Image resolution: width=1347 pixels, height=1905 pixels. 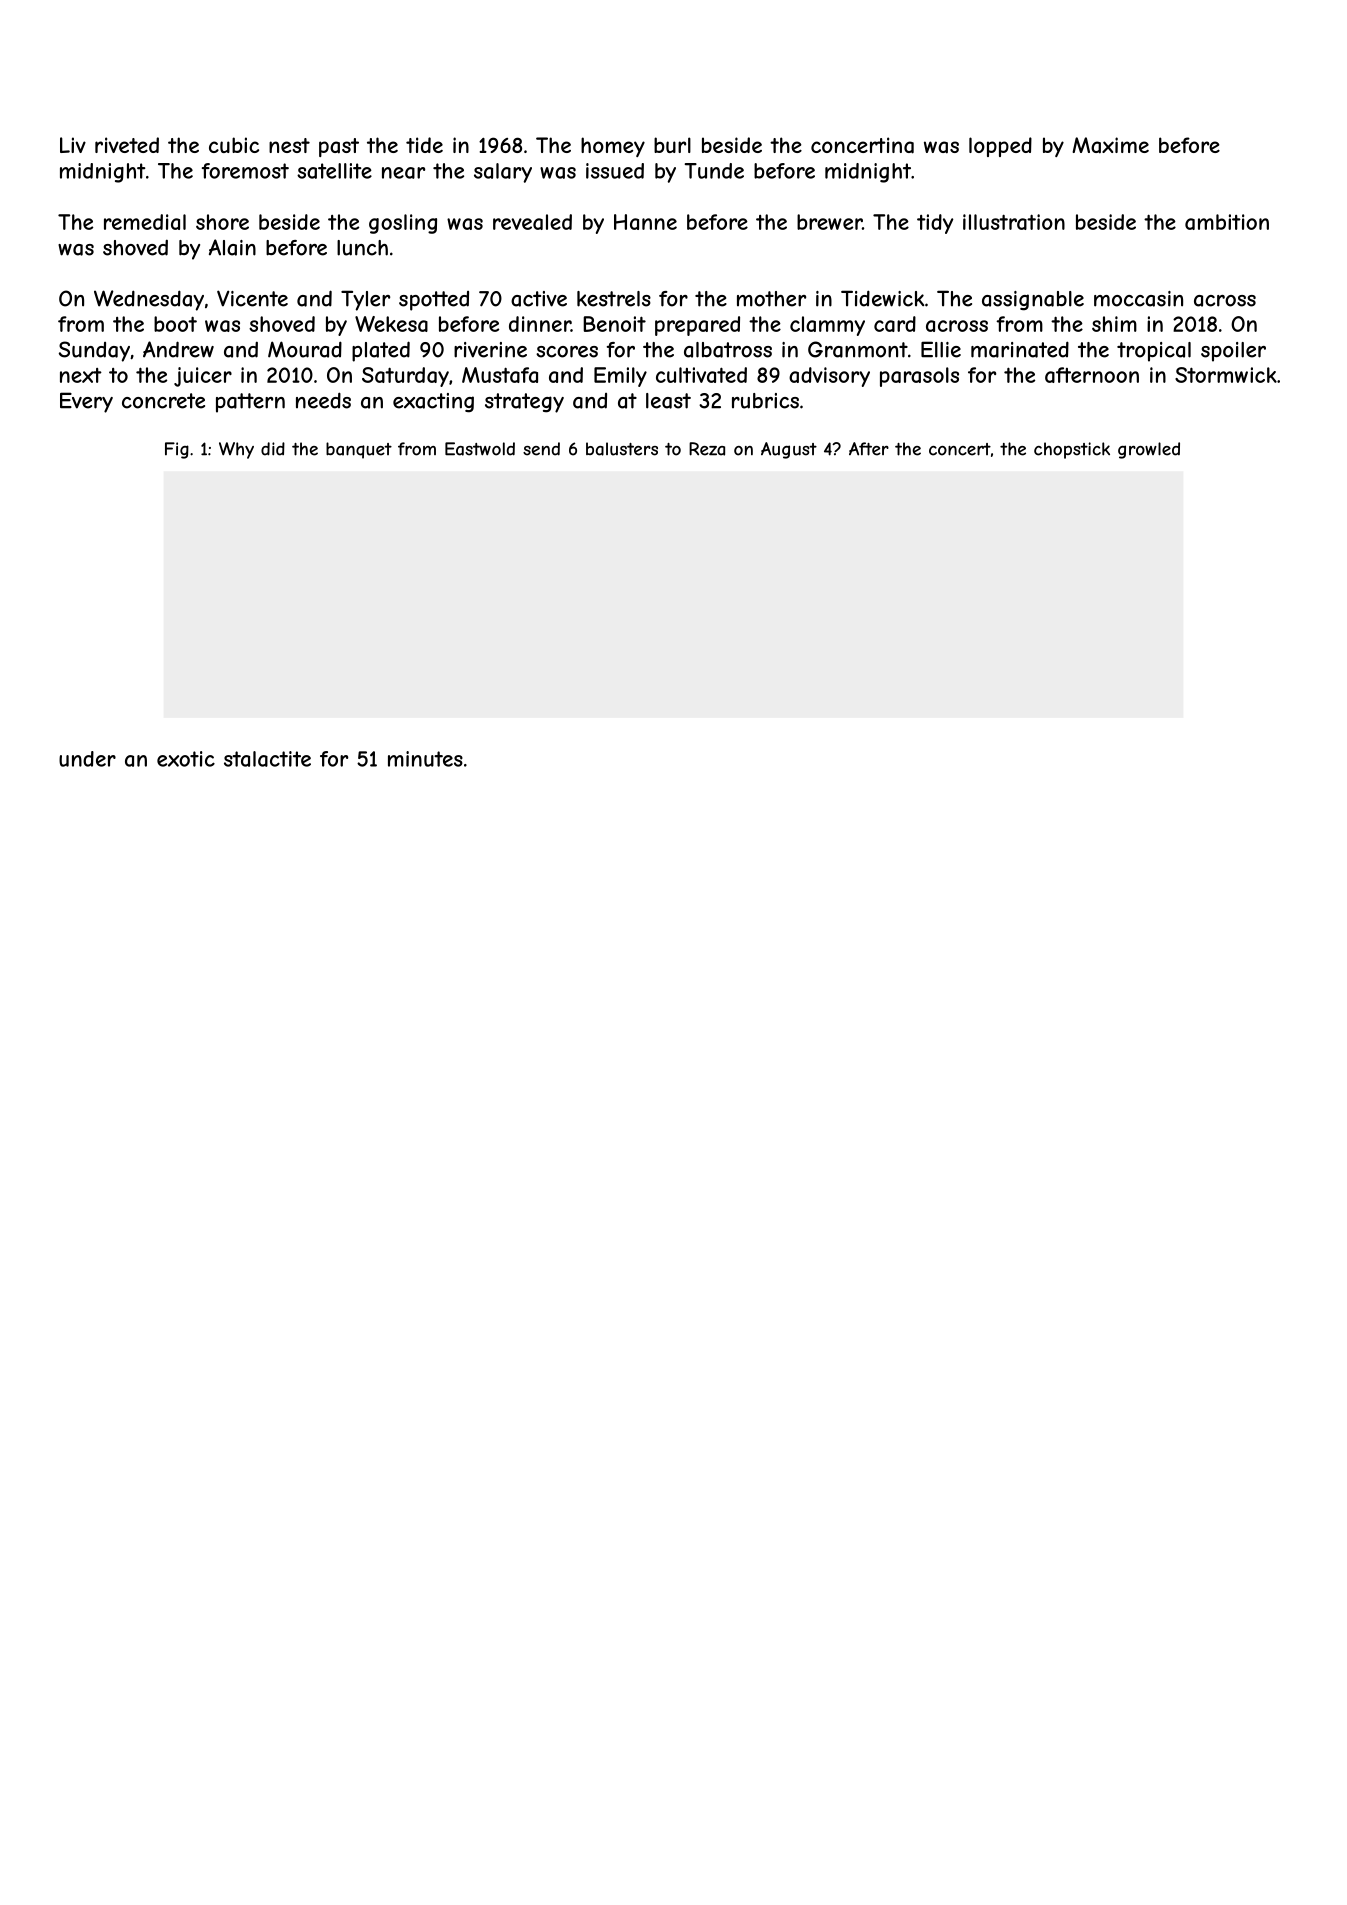 What do you see at coordinates (789, 450) in the image?
I see `August` at bounding box center [789, 450].
